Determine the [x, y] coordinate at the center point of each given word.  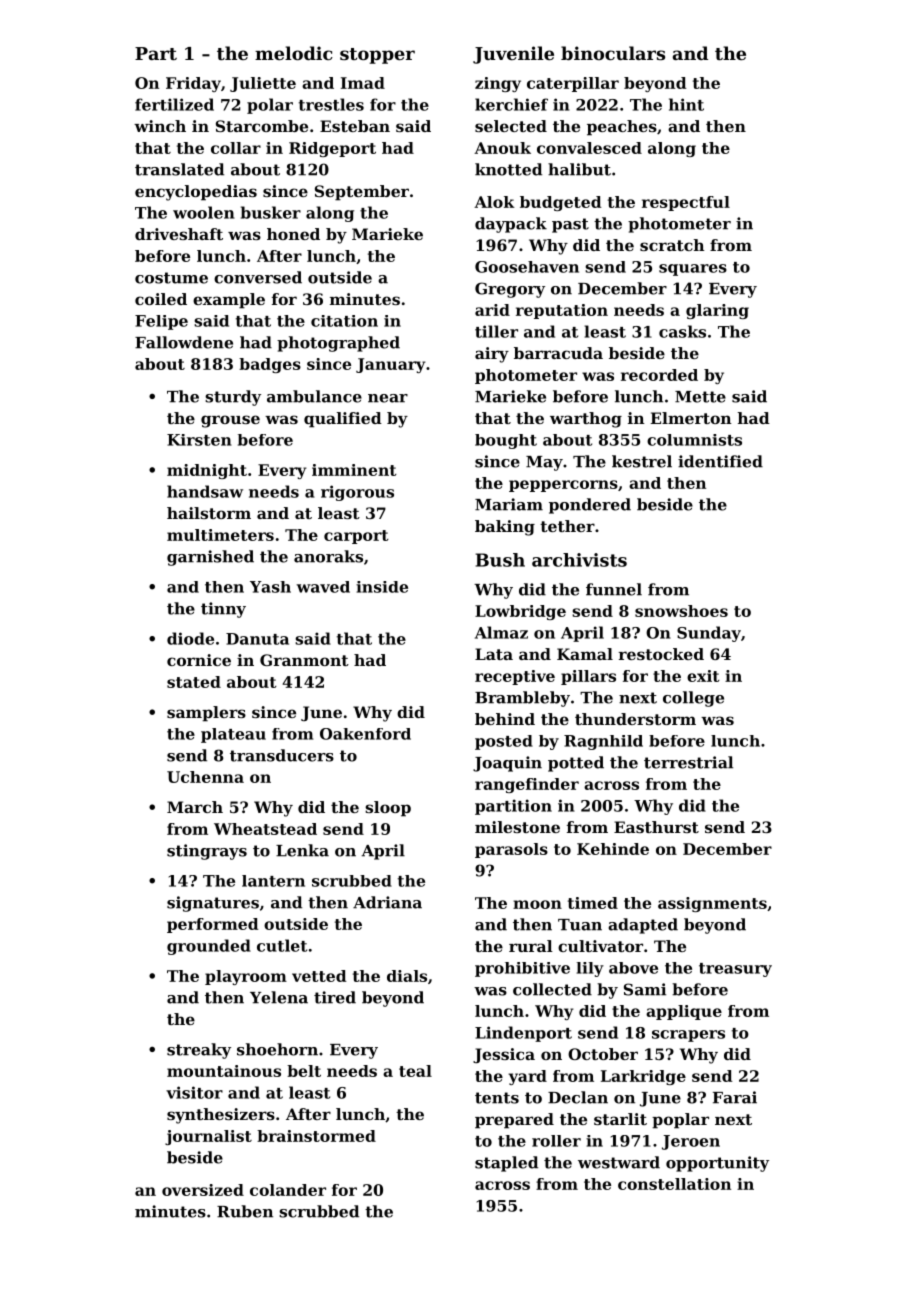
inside [382, 587]
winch [160, 126]
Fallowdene [184, 342]
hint [686, 104]
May [544, 463]
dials [407, 976]
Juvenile [513, 55]
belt [304, 1071]
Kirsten [199, 440]
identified [720, 461]
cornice [199, 660]
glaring [717, 311]
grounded [209, 947]
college [693, 699]
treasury [735, 970]
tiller [496, 331]
